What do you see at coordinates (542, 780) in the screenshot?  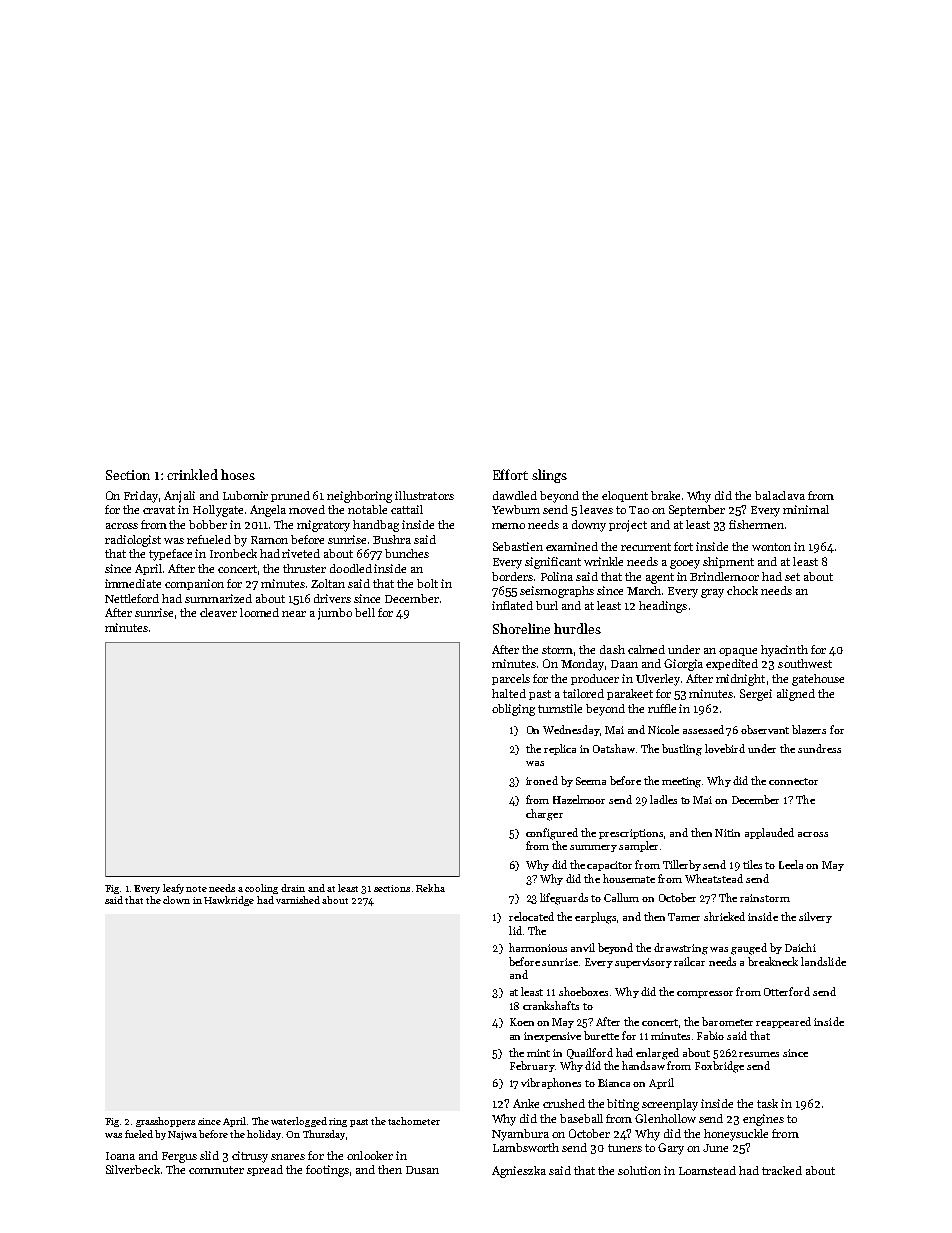 I see `ironed` at bounding box center [542, 780].
